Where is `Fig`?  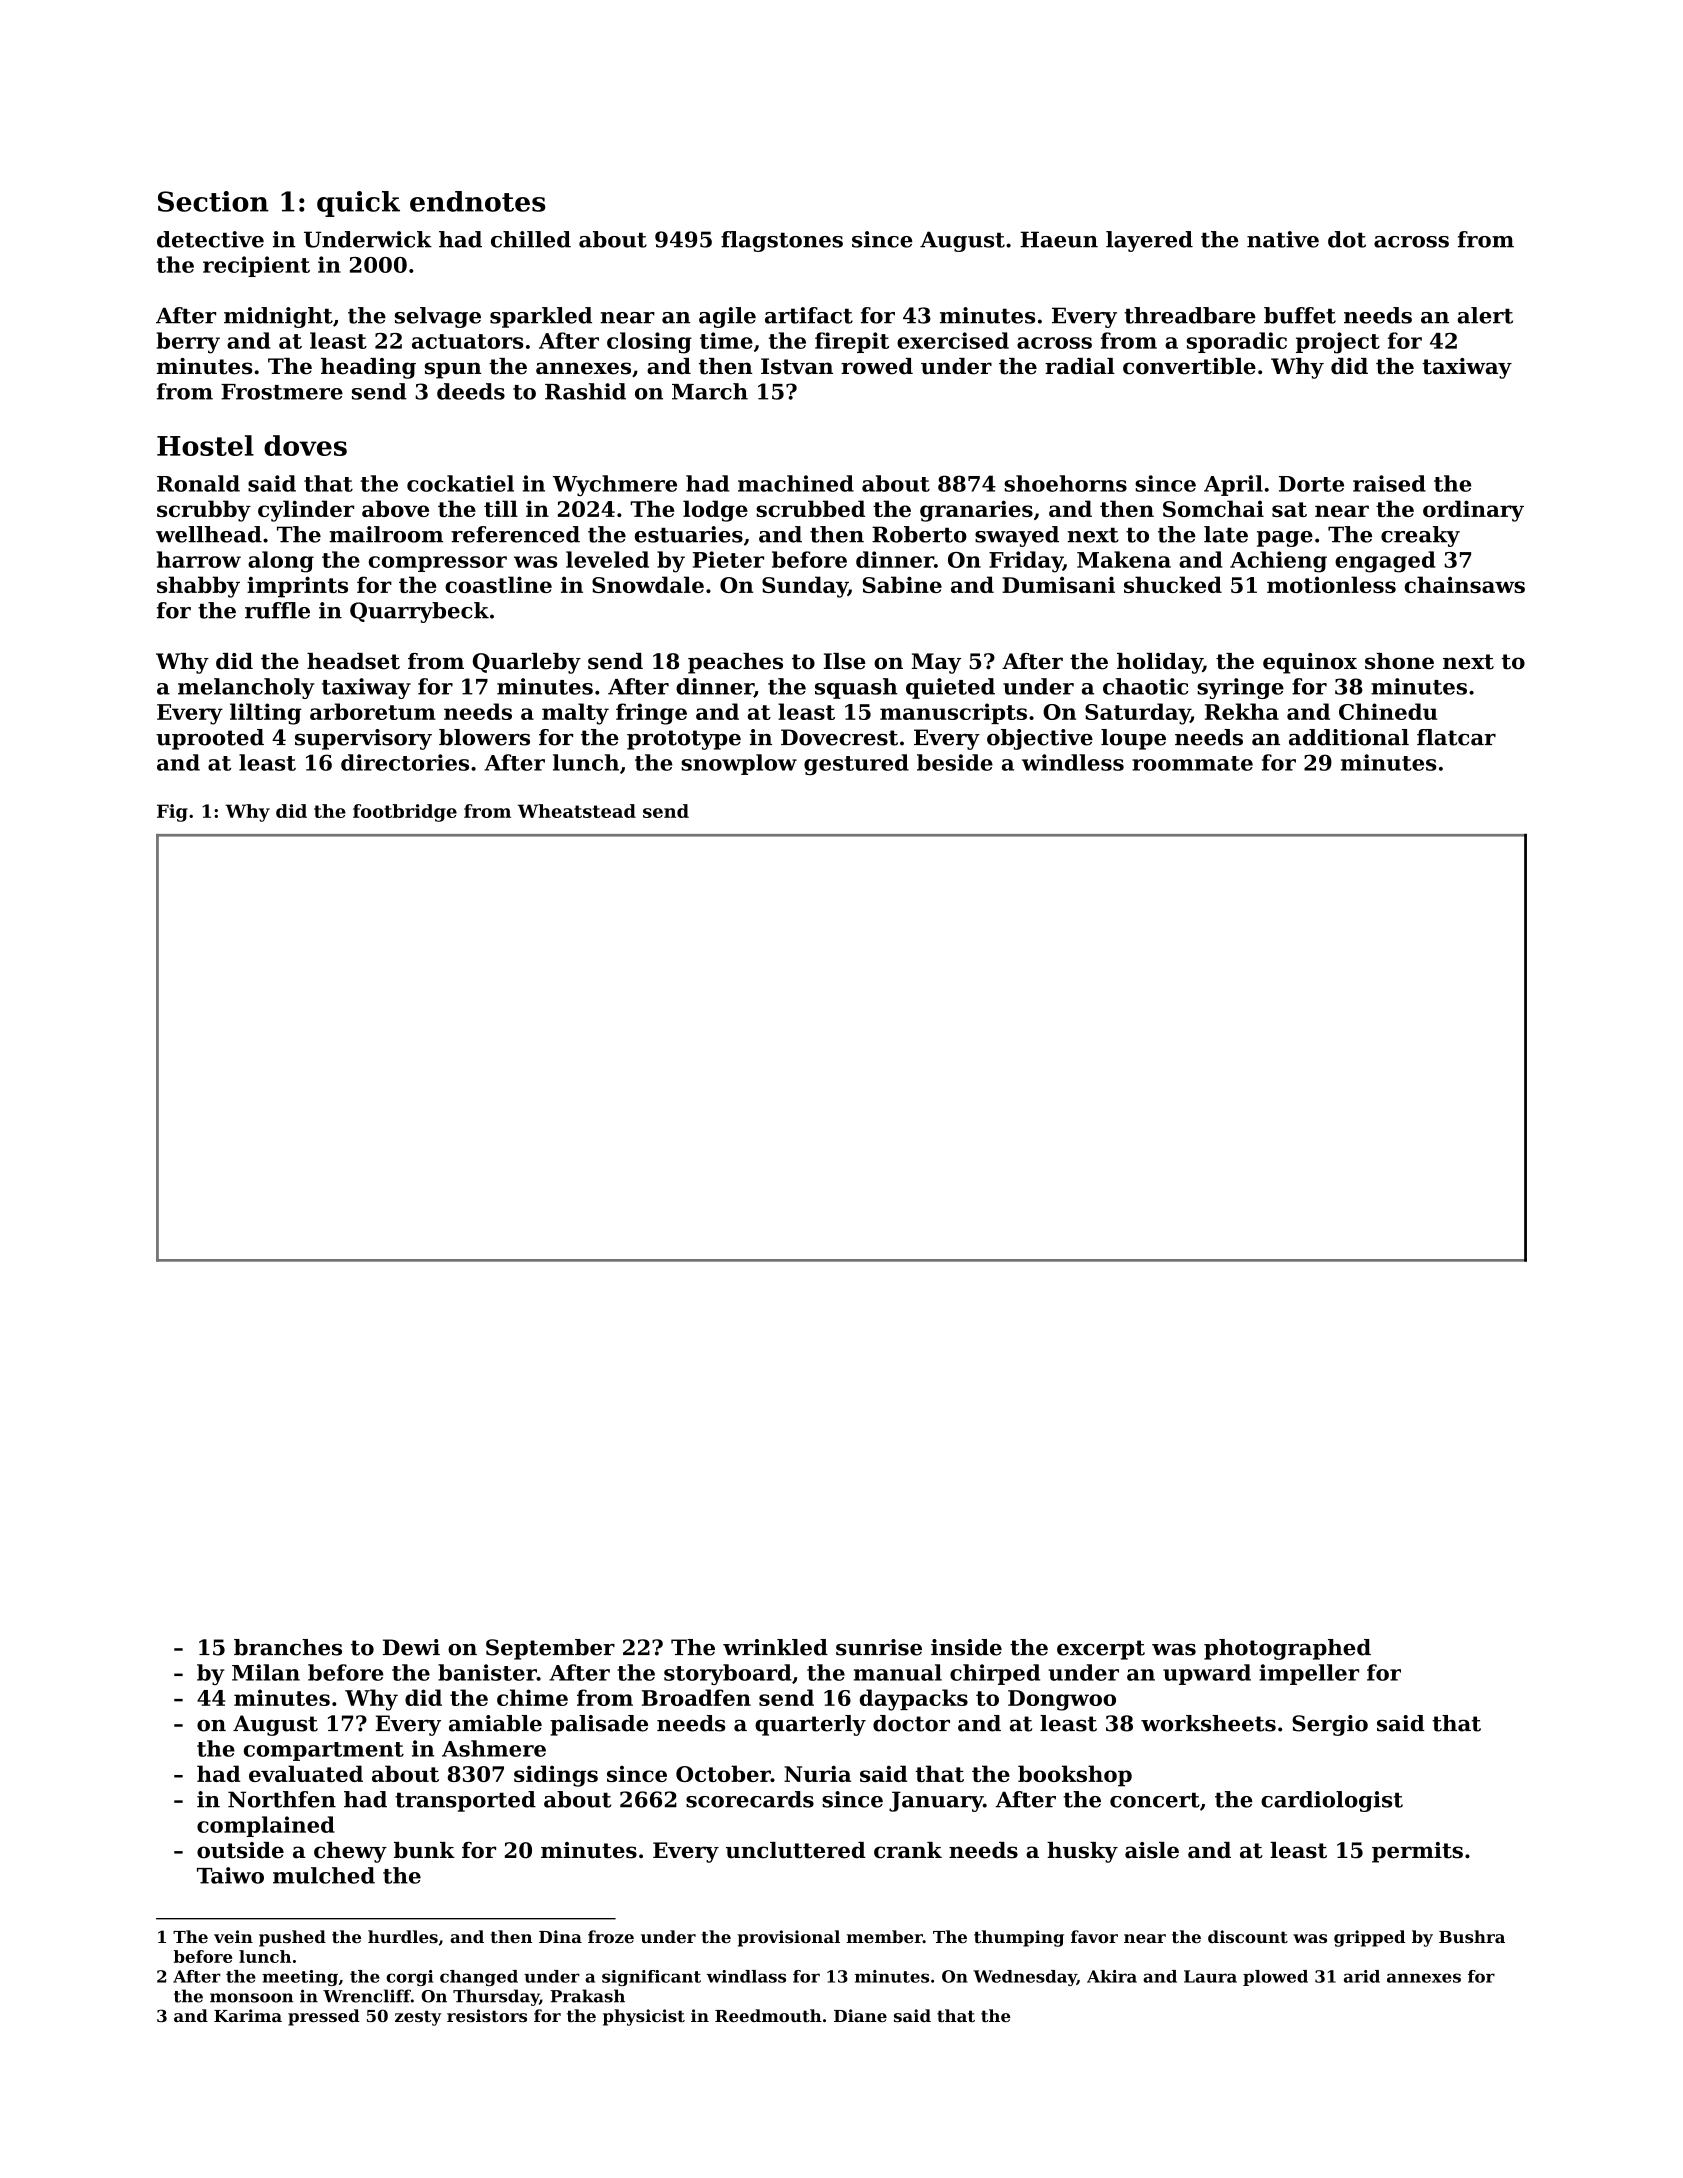 Fig is located at coordinates (172, 813).
